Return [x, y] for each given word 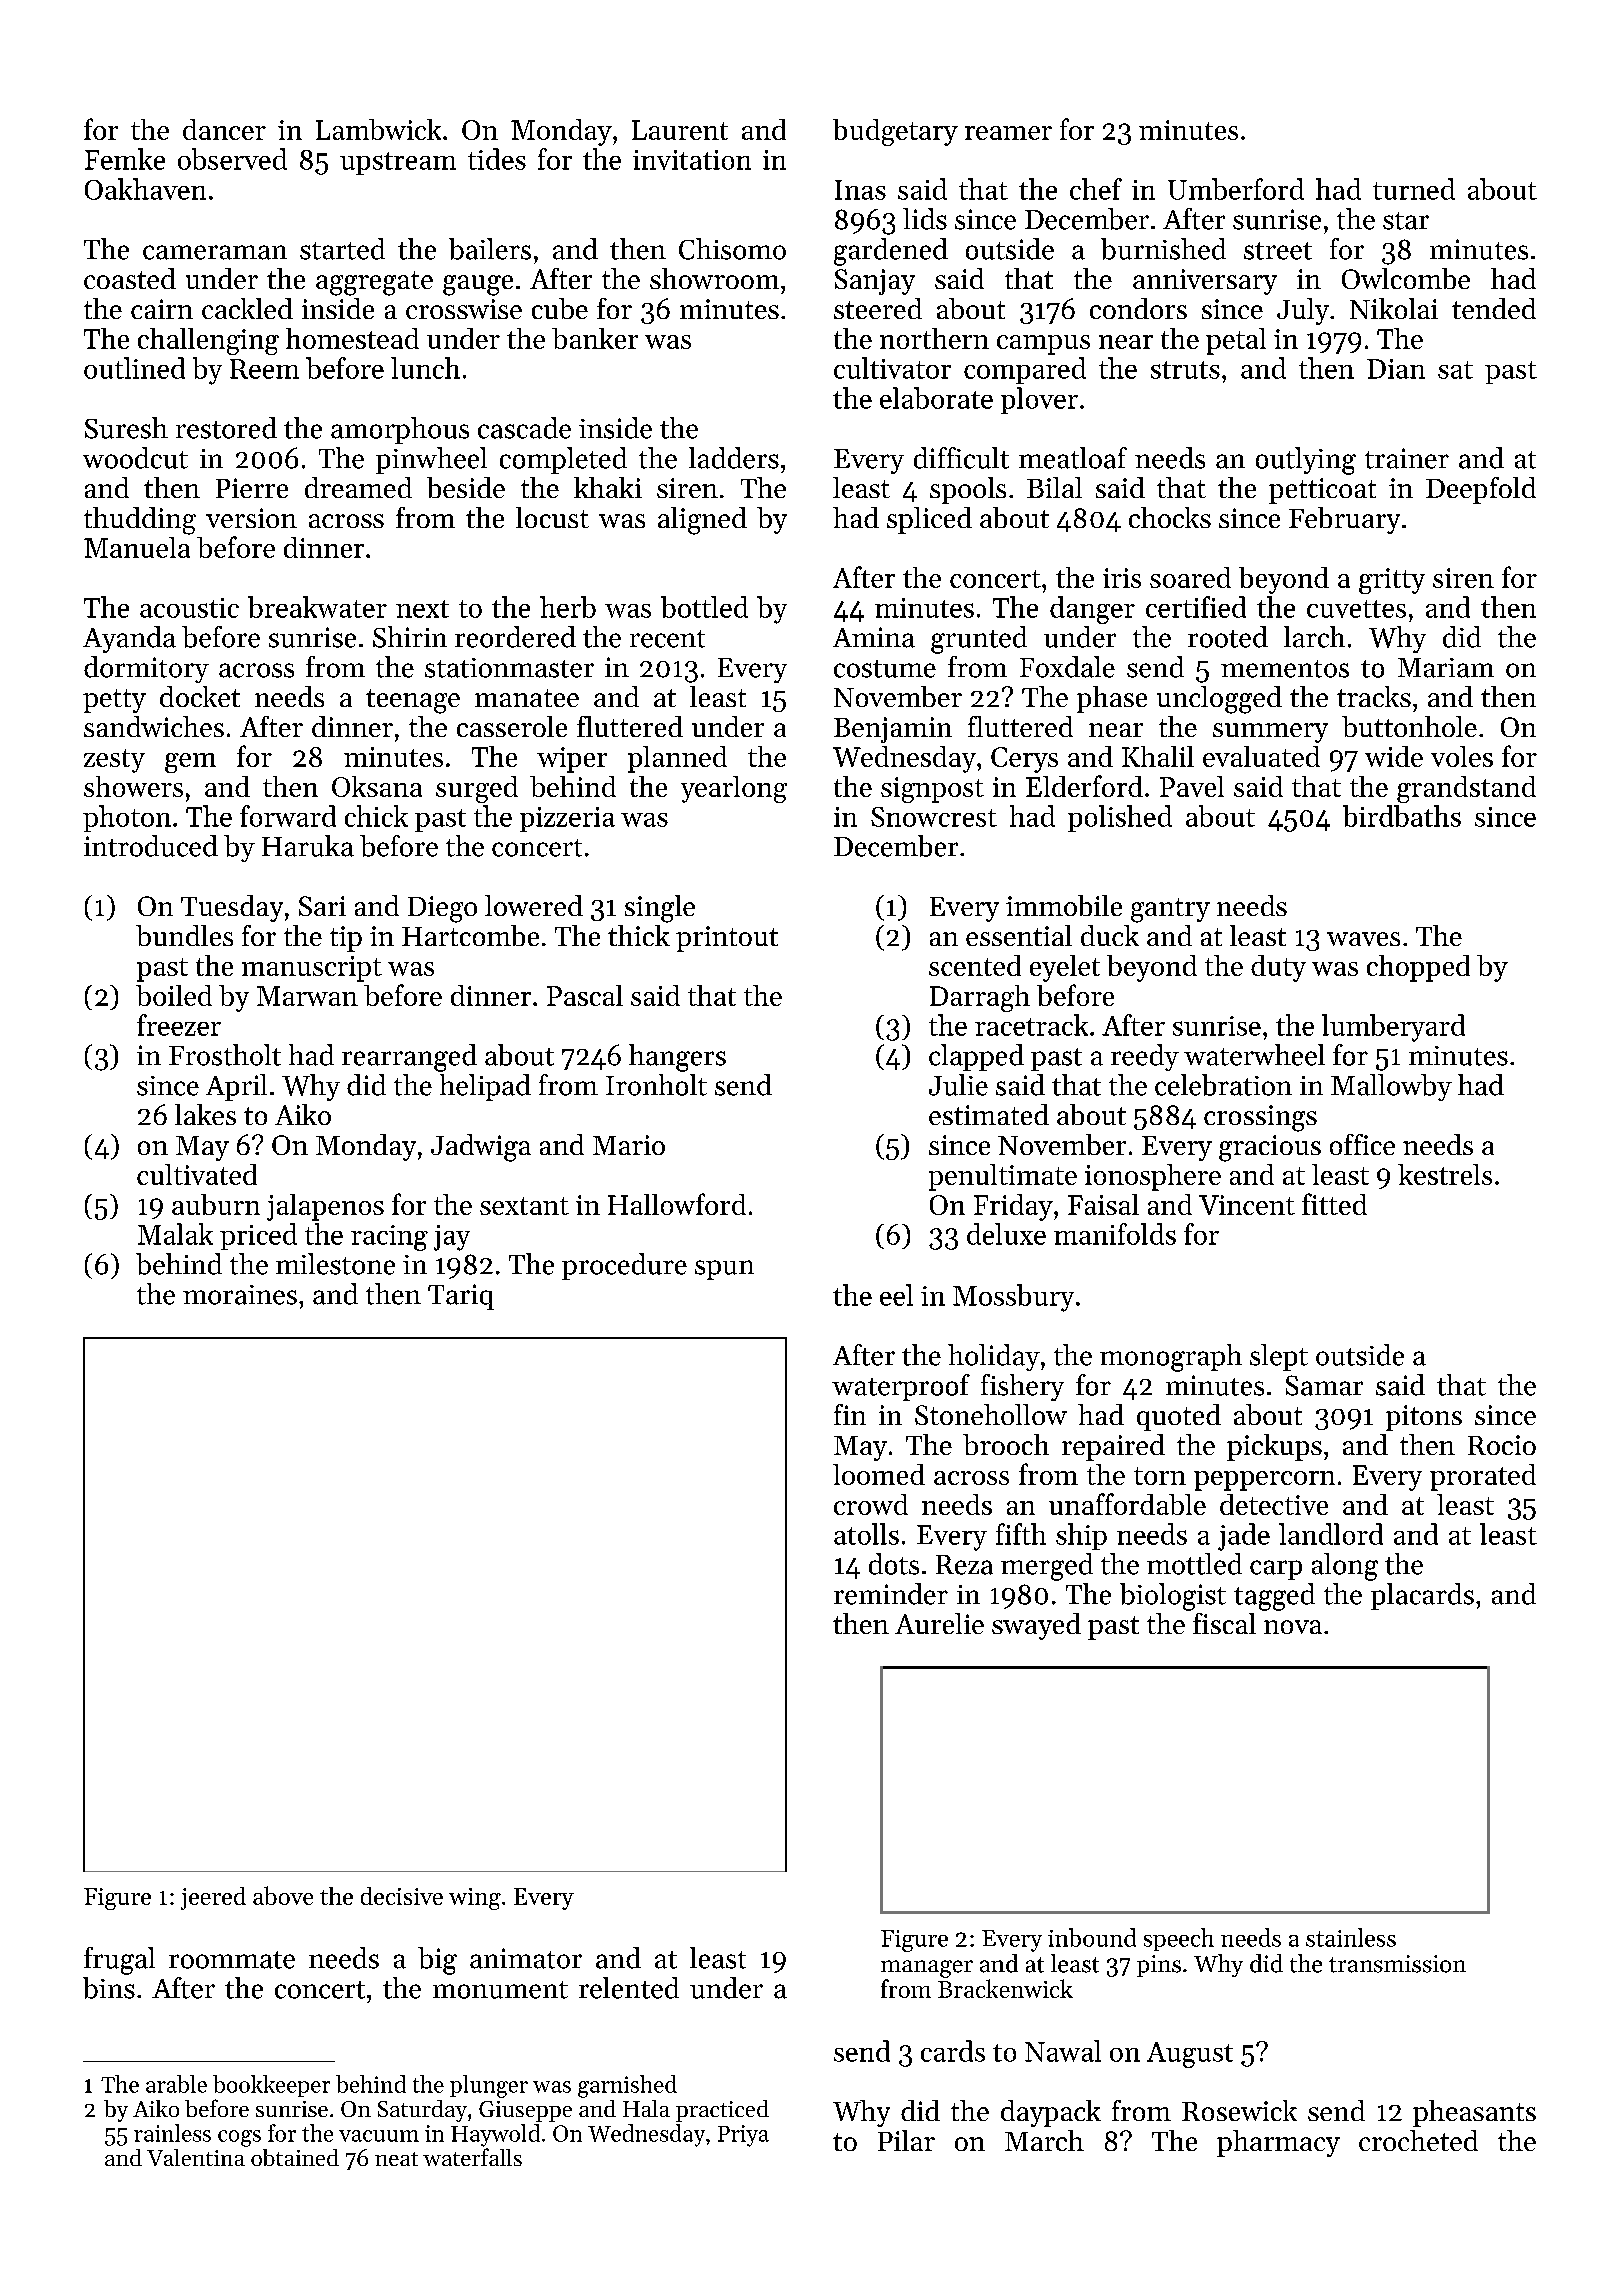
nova [1293, 1627]
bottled [704, 607]
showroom [714, 278]
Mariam [1446, 668]
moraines [240, 1295]
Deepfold [1481, 490]
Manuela [137, 547]
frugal [119, 1961]
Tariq [461, 1297]
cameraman [215, 252]
